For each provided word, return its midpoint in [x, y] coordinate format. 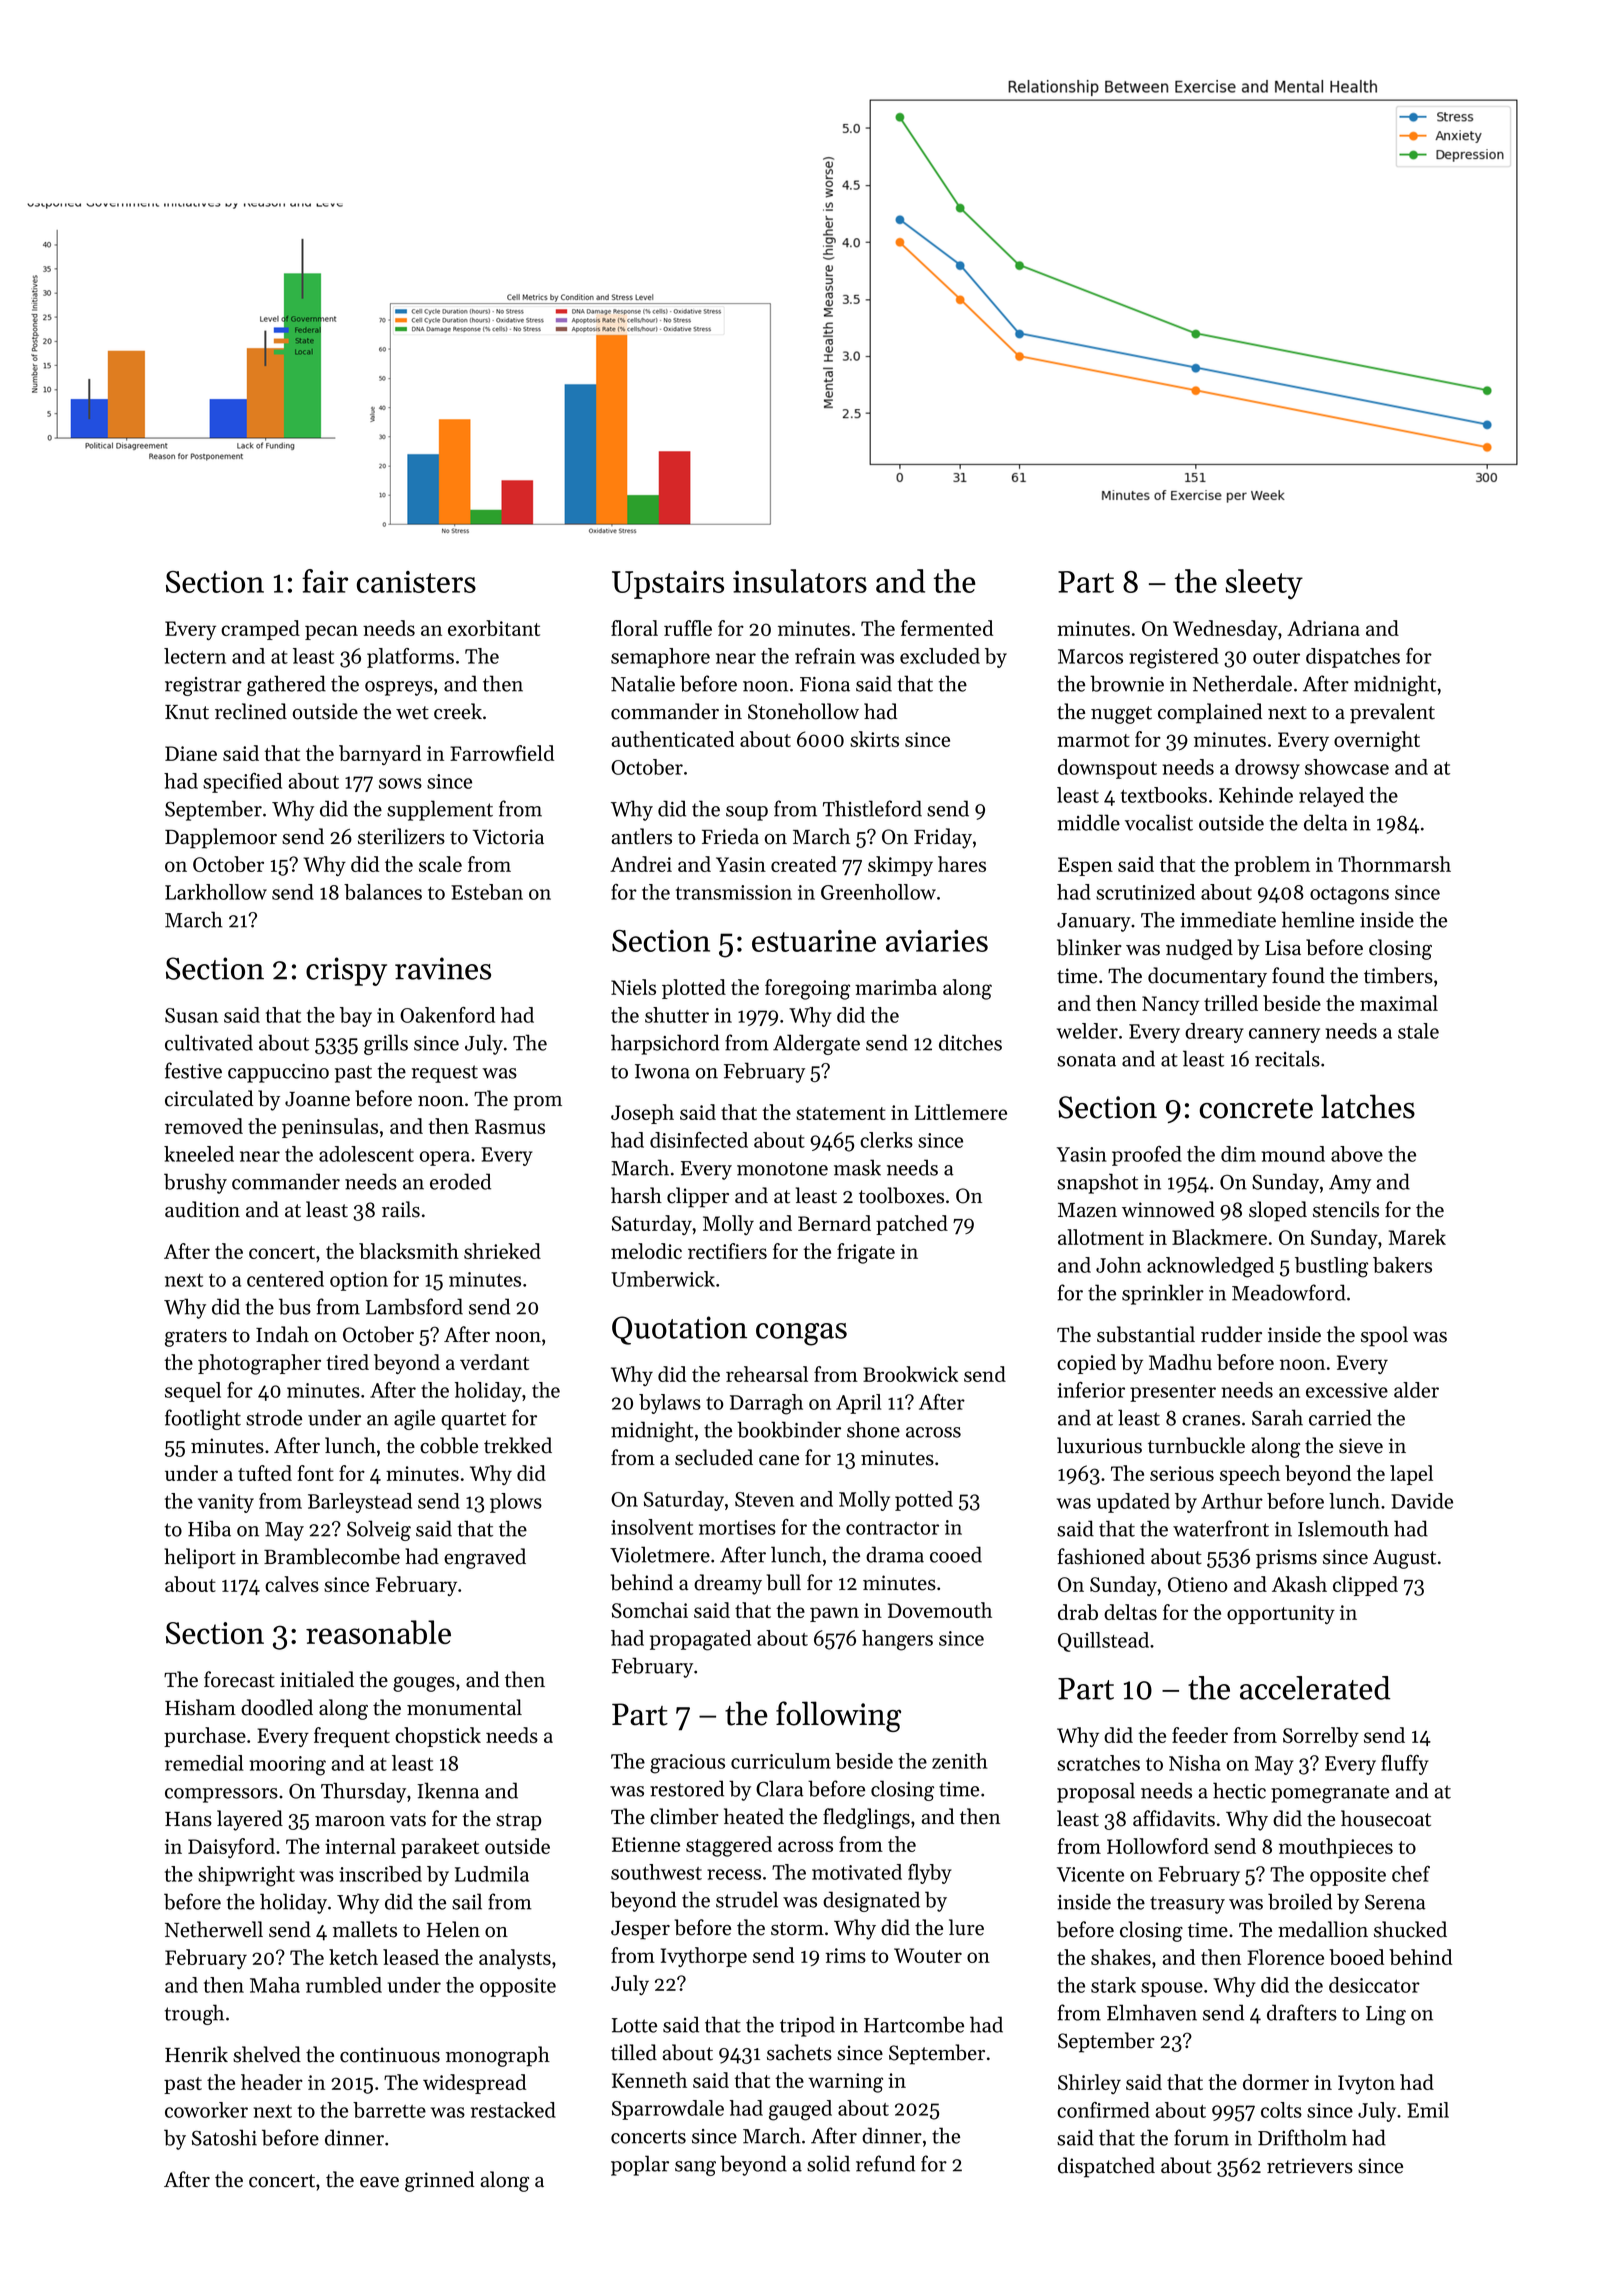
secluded [714, 1457]
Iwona [662, 1071]
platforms [410, 658]
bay [356, 1017]
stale [1418, 1031]
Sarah [1277, 1417]
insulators [800, 581]
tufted [265, 1473]
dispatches [1353, 658]
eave [379, 2182]
